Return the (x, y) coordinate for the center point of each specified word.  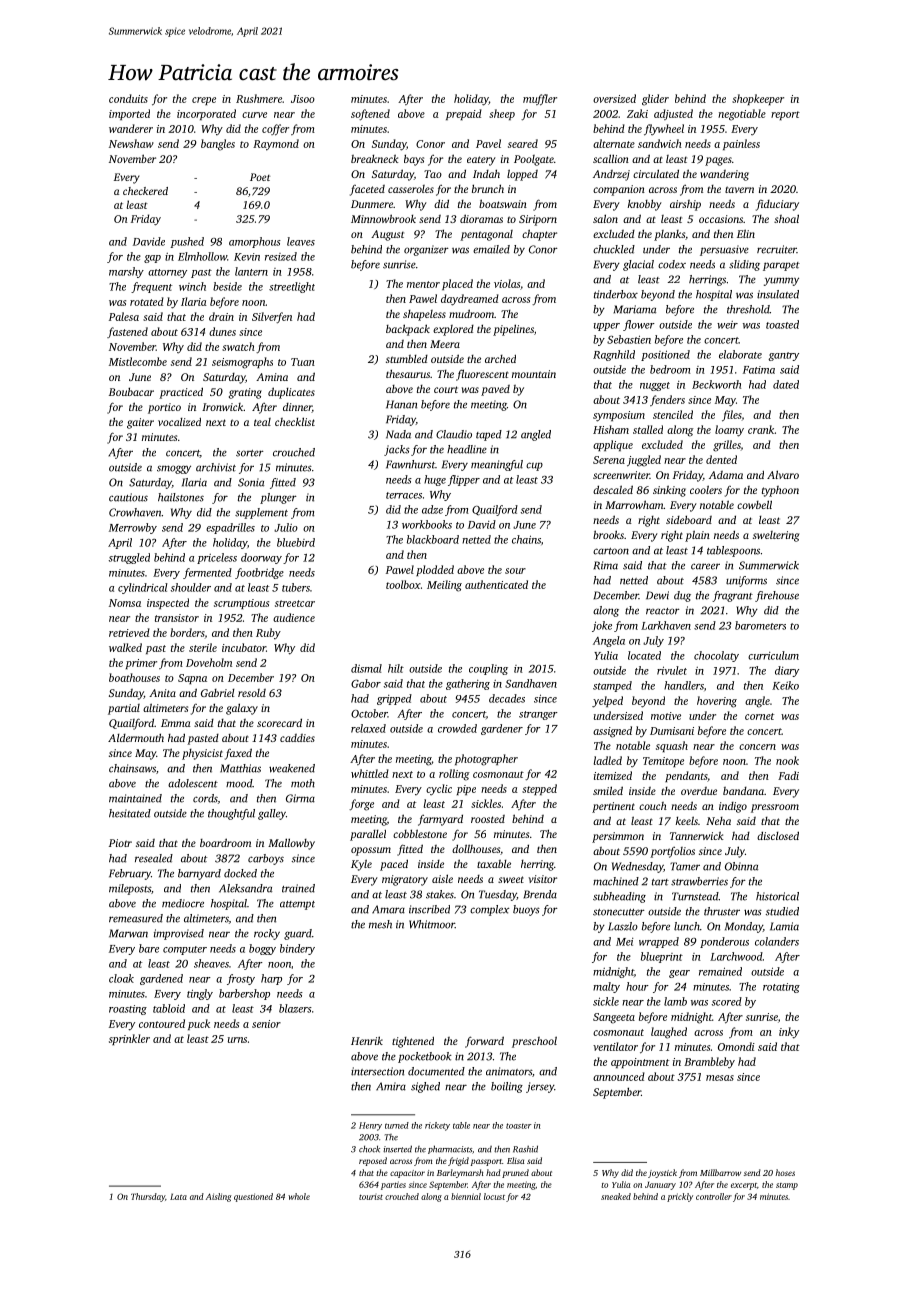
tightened (413, 1042)
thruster (722, 911)
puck (199, 1024)
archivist (216, 467)
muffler (540, 100)
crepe (204, 101)
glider (655, 100)
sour (515, 571)
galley (272, 814)
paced (394, 865)
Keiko (785, 685)
